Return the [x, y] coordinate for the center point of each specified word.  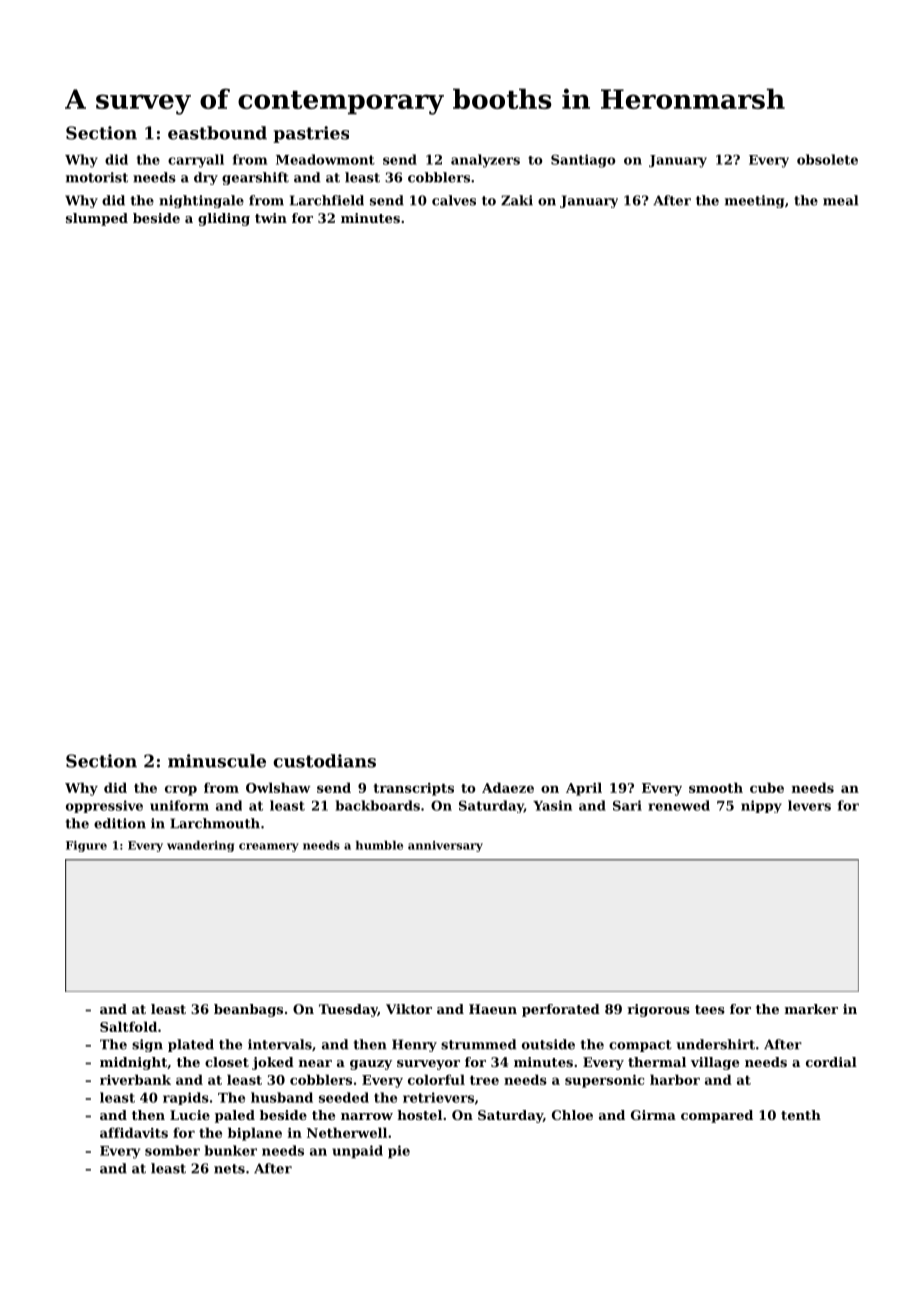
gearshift [255, 178]
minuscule [217, 761]
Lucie [190, 1115]
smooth [716, 787]
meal [840, 200]
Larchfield [327, 200]
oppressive [104, 806]
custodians [324, 761]
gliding [224, 219]
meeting [754, 201]
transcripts [413, 789]
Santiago [583, 161]
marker [811, 1009]
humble [379, 845]
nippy [761, 806]
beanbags [248, 1010]
